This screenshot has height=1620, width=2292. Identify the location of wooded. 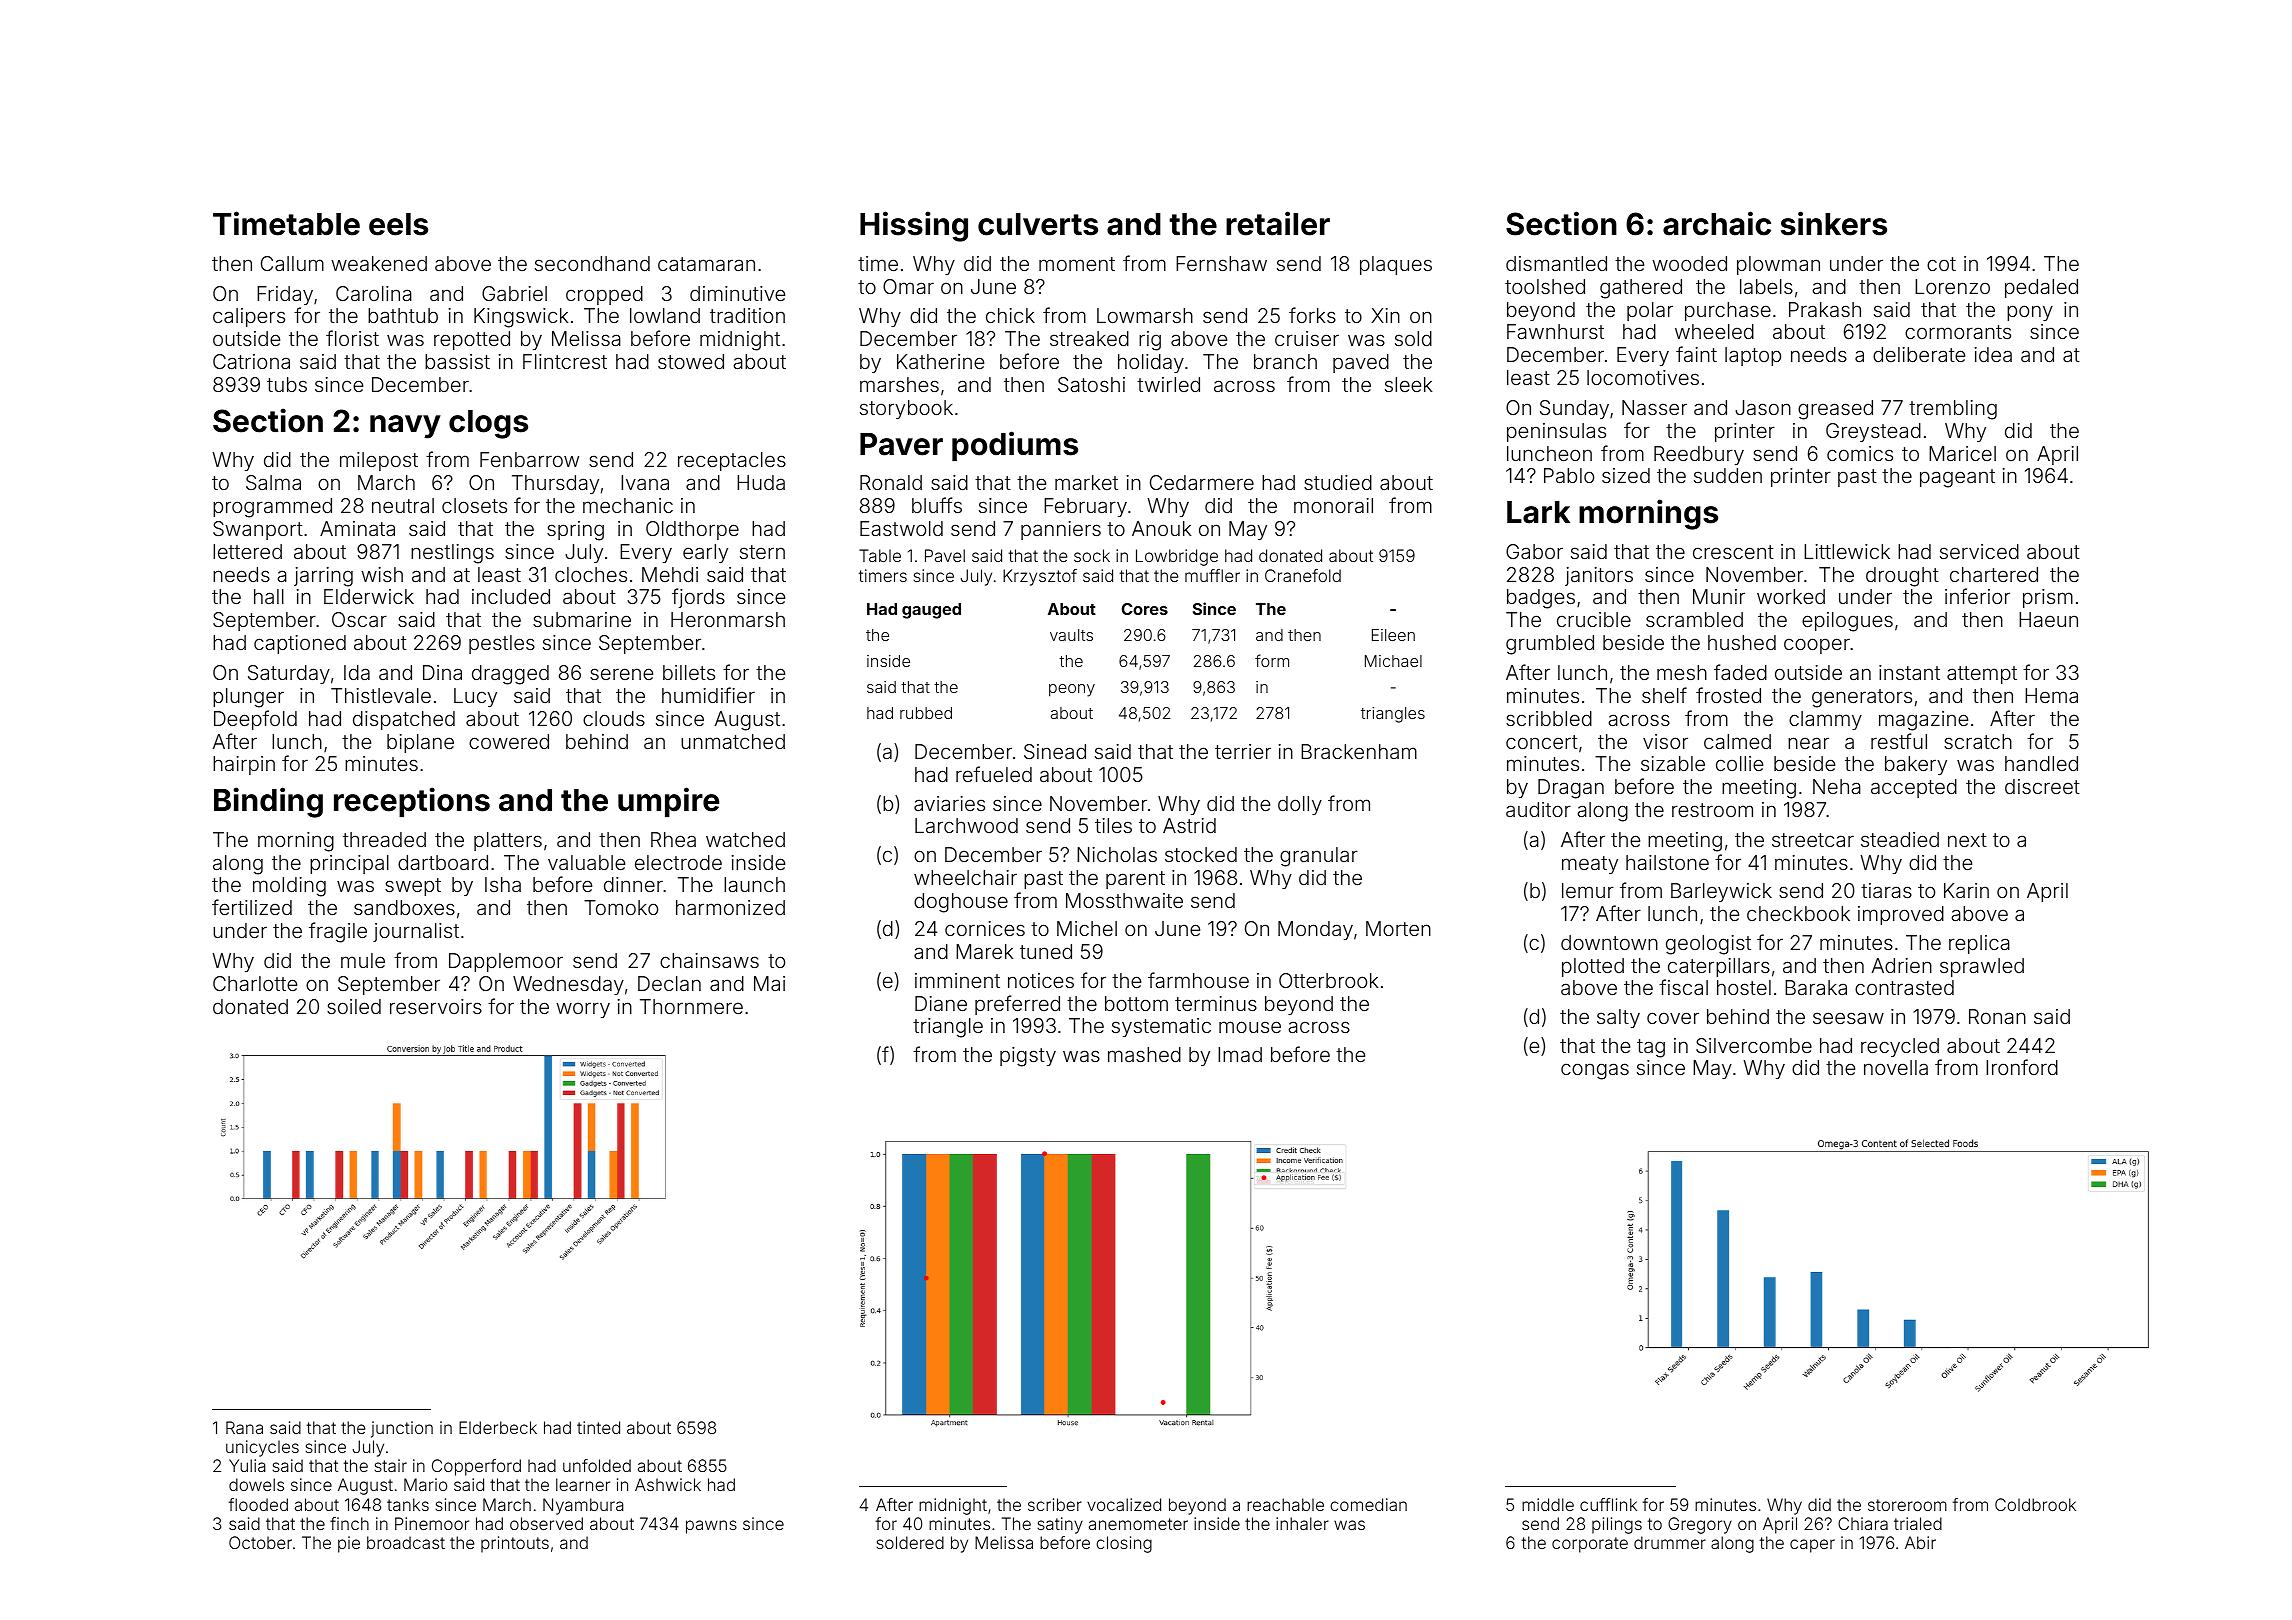
(1689, 263).
